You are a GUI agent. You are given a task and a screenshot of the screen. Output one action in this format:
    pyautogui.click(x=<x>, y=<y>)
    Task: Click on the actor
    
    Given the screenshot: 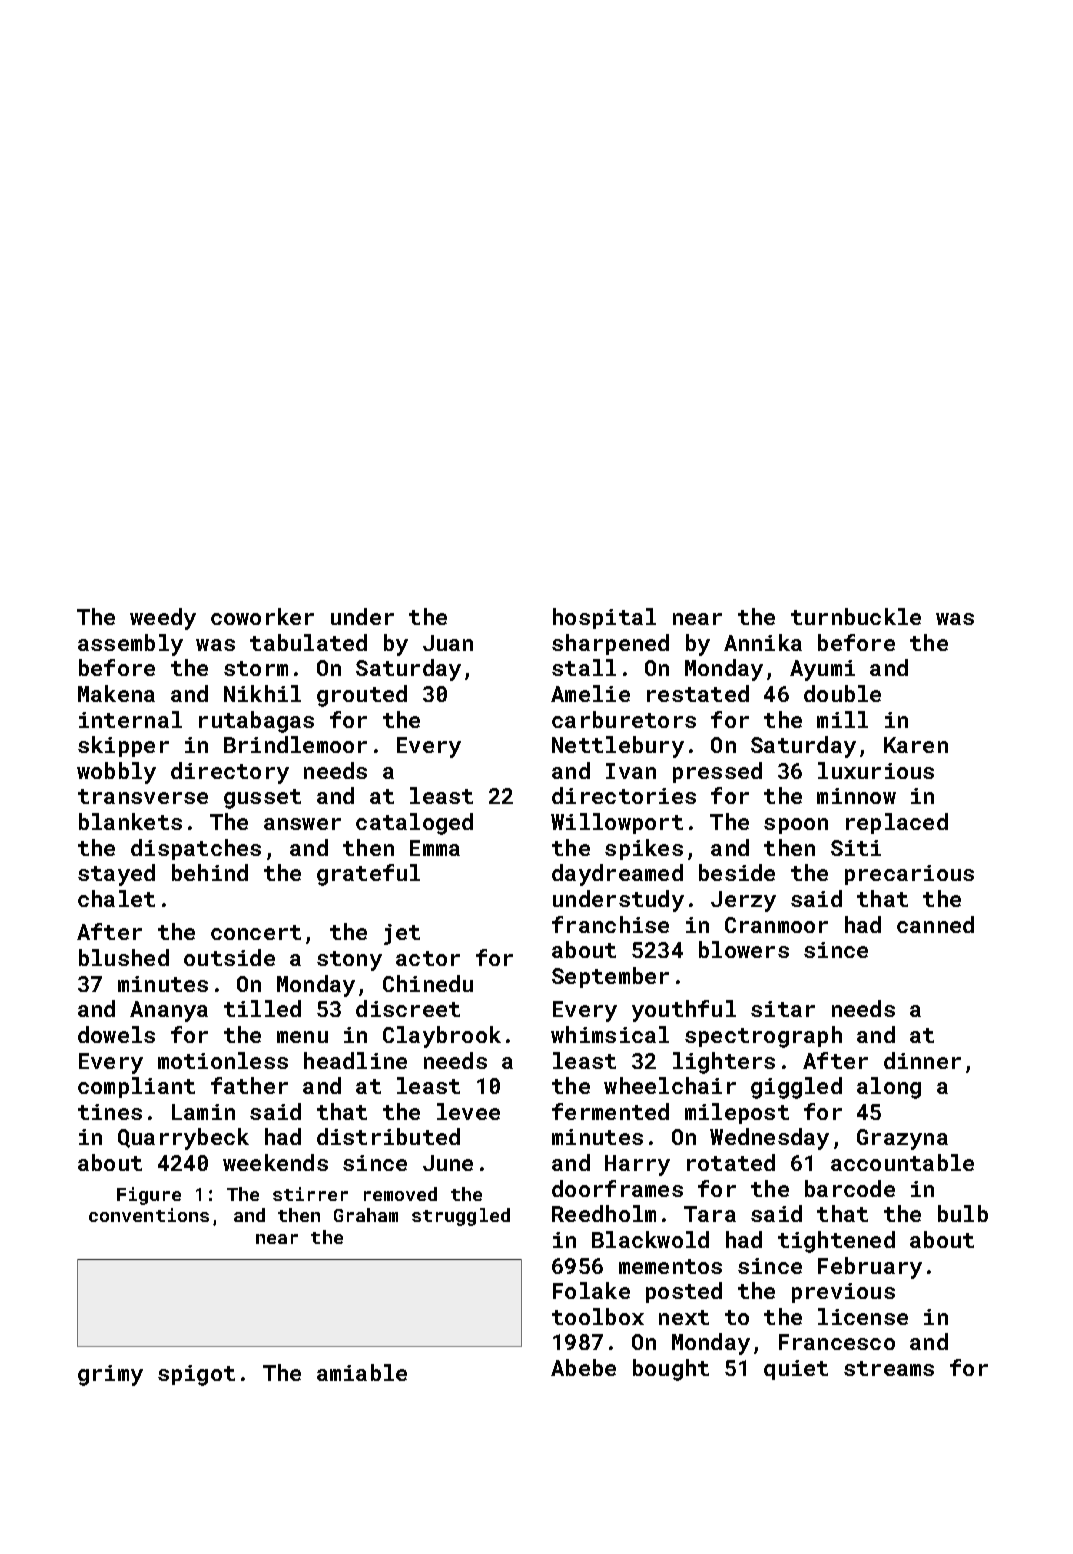 What is the action you would take?
    pyautogui.click(x=428, y=958)
